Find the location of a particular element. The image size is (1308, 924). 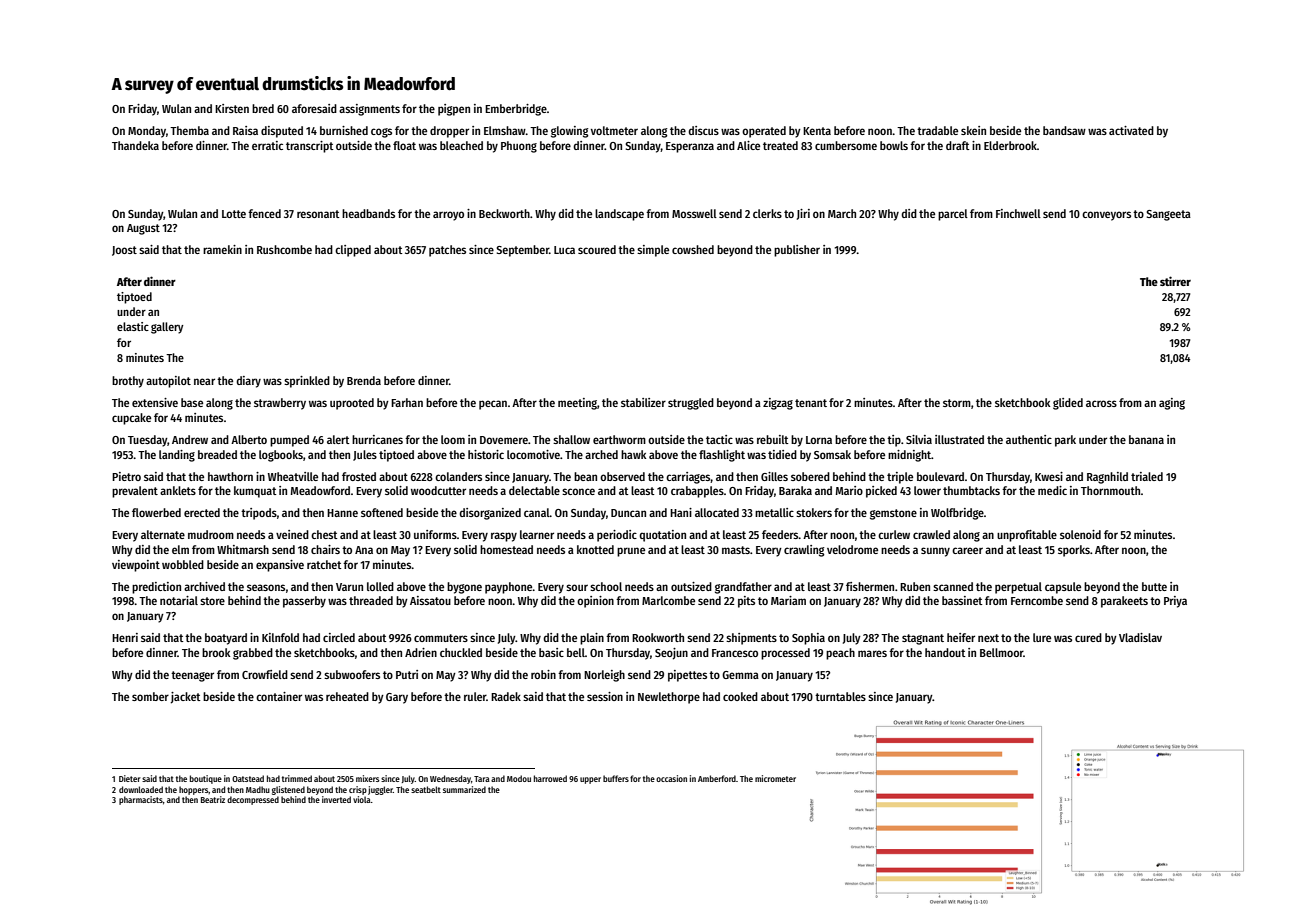

activated is located at coordinates (1131, 130).
